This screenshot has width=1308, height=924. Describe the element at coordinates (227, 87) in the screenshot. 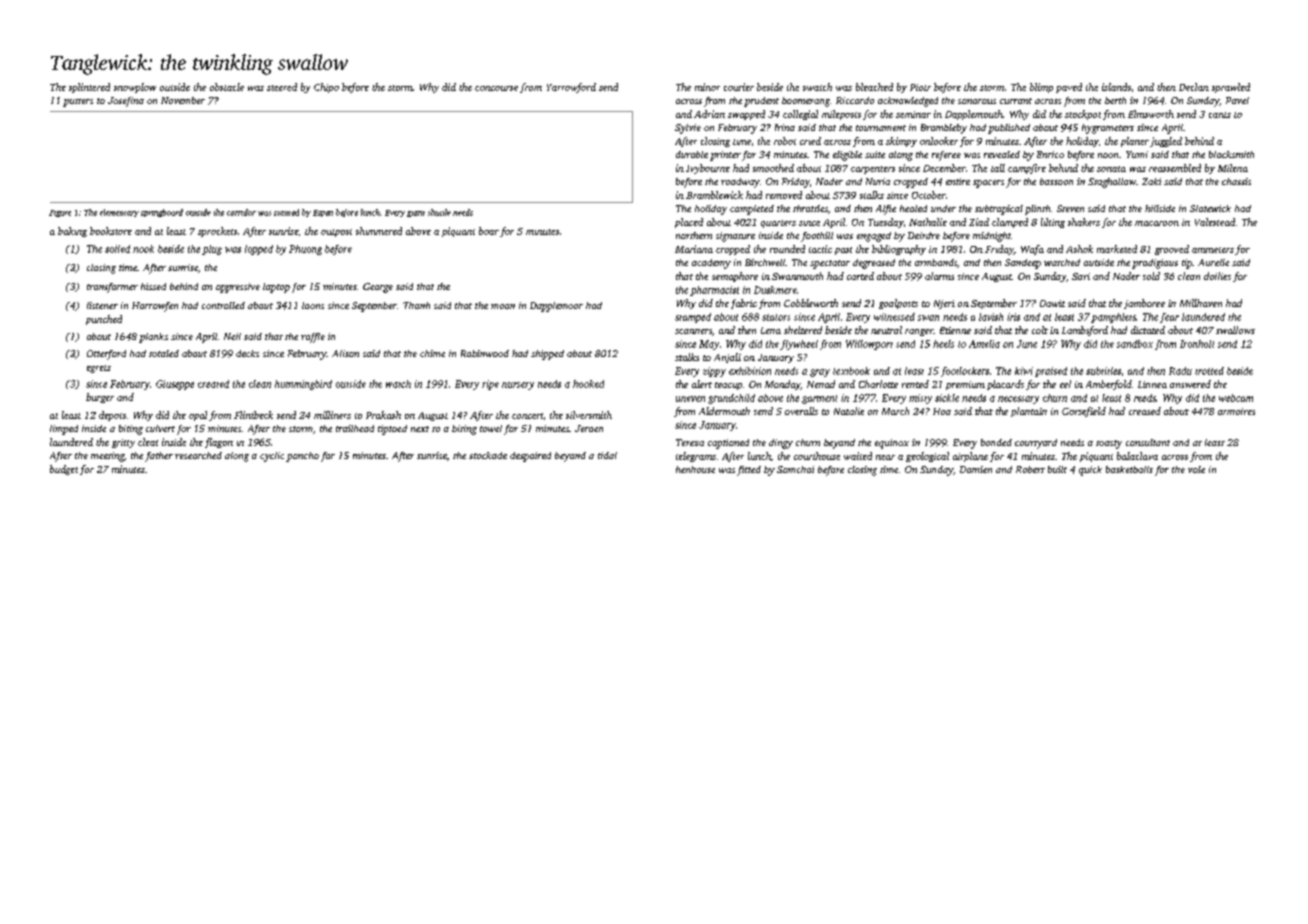

I see `obstacle` at that location.
